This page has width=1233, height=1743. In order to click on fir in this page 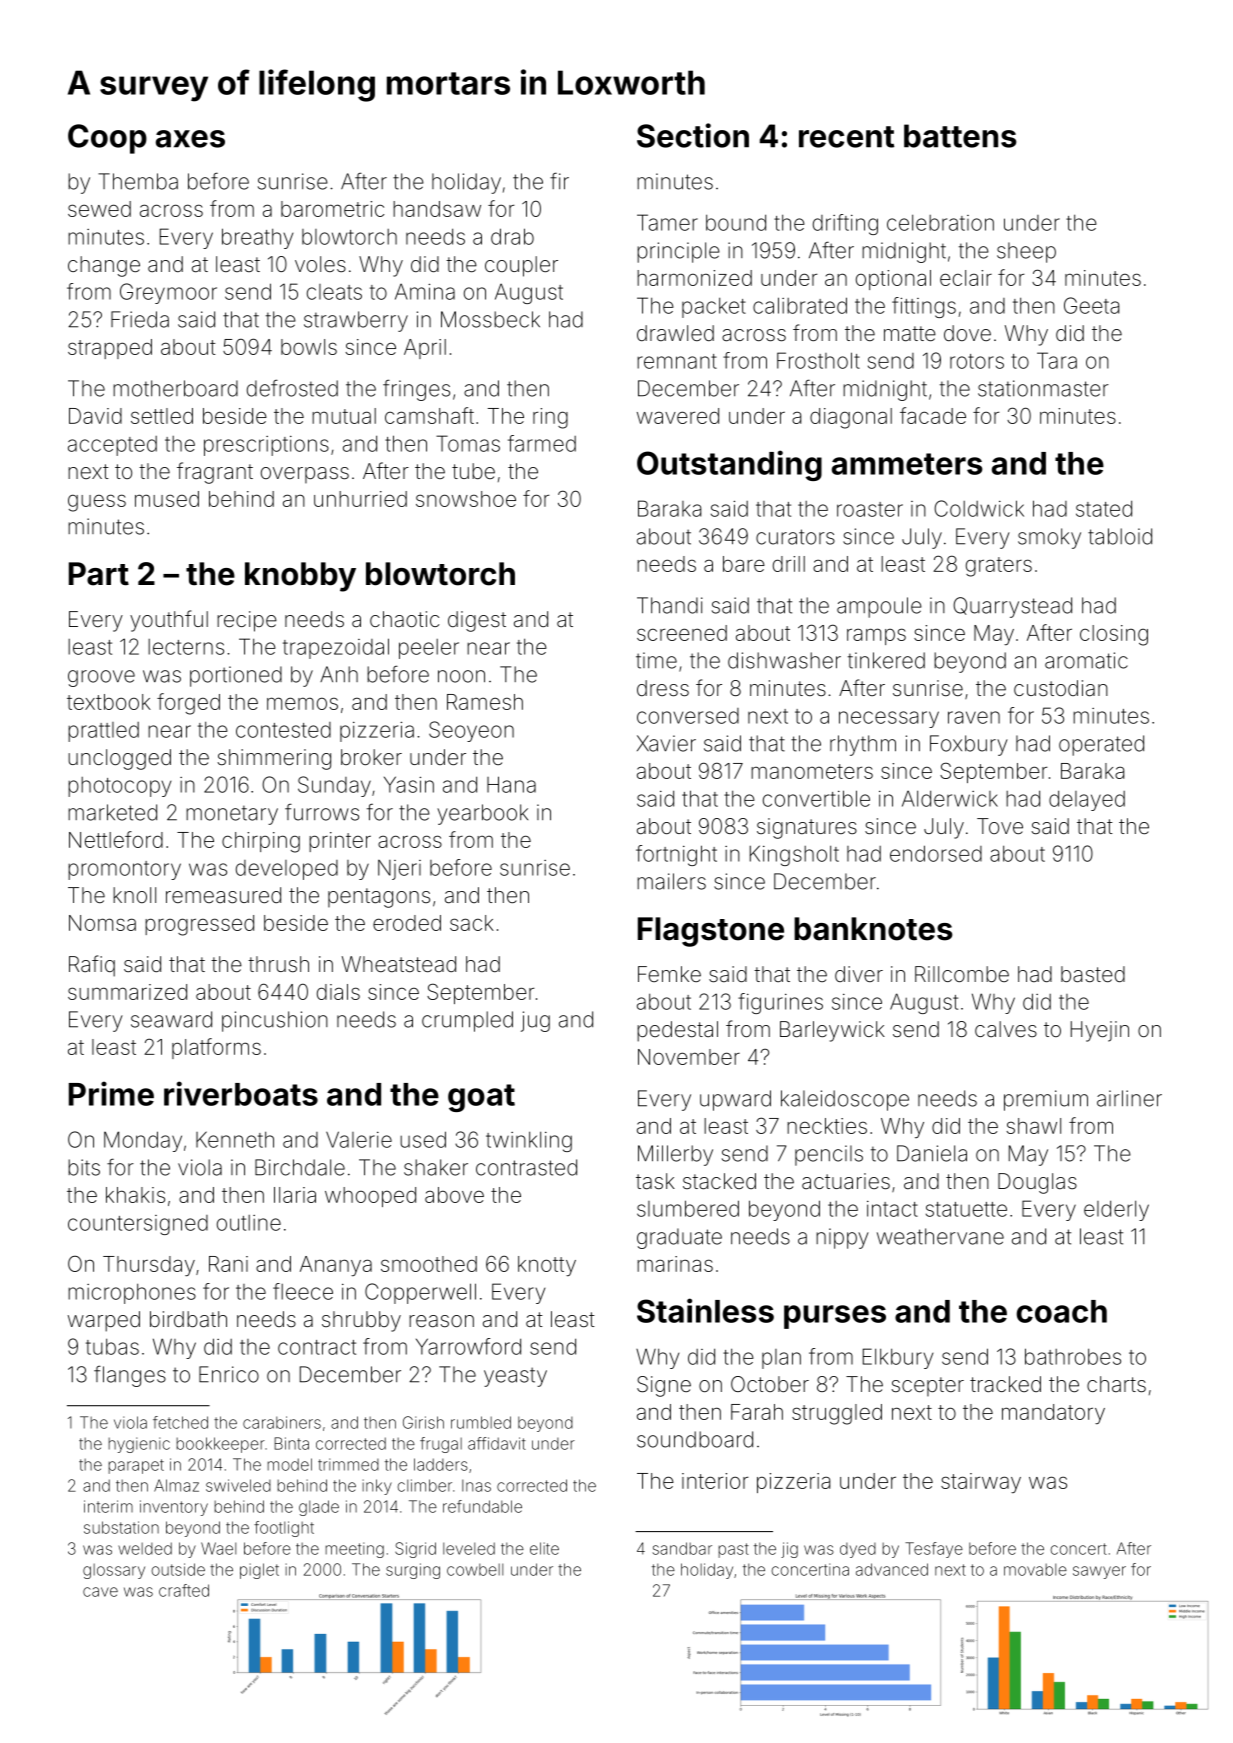, I will do `click(559, 180)`.
